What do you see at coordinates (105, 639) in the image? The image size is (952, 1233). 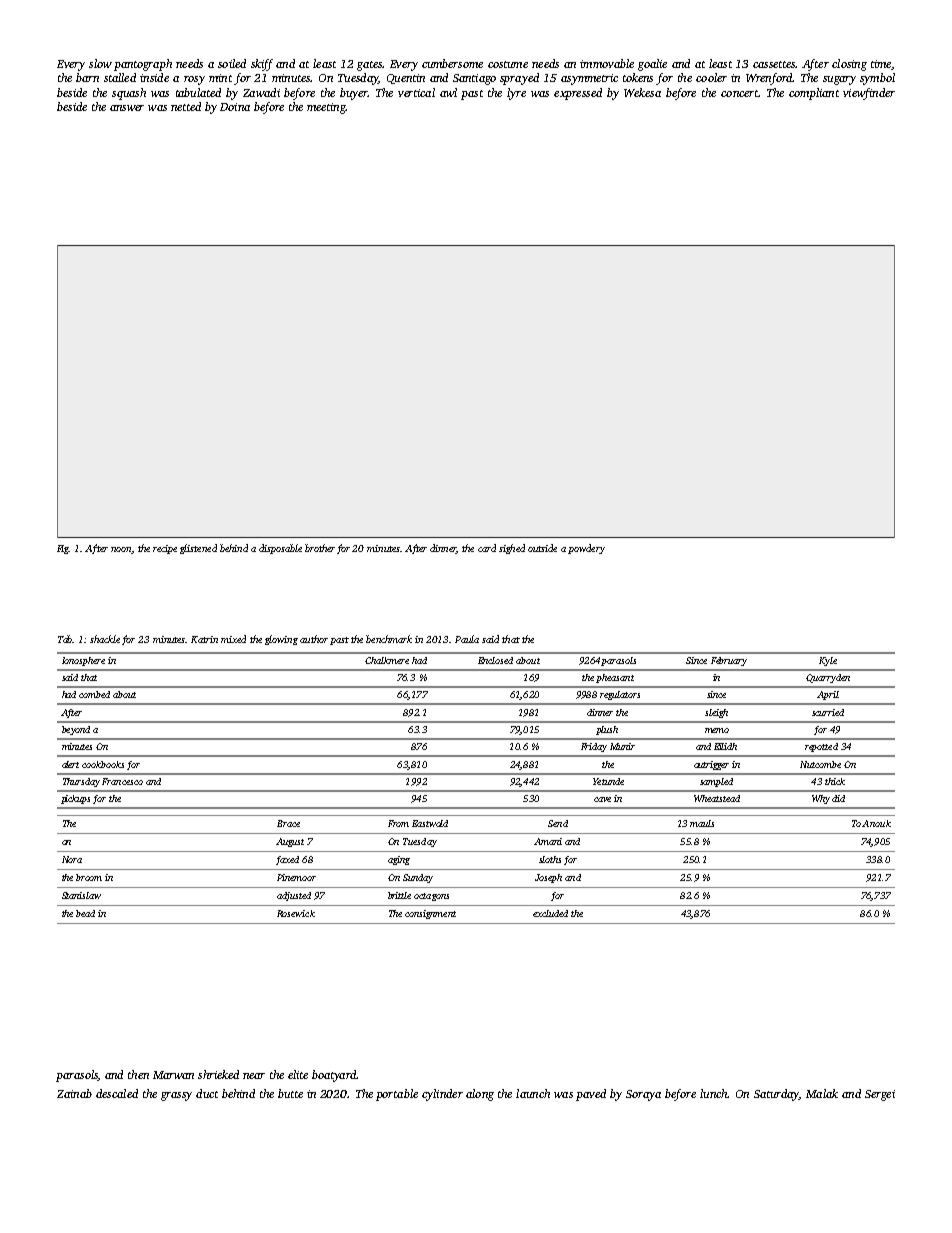 I see `shackle` at bounding box center [105, 639].
